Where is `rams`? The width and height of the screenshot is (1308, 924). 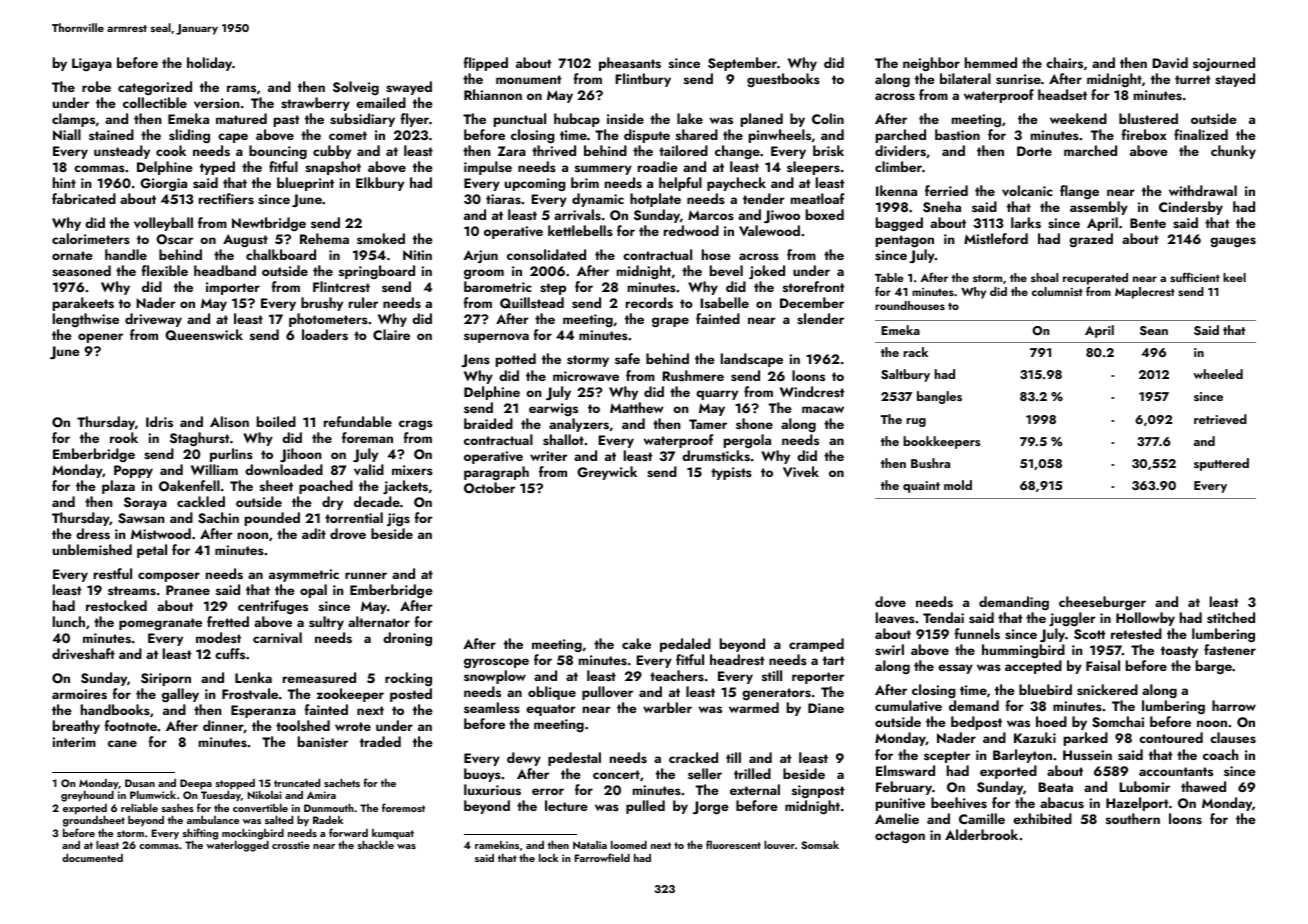 rams is located at coordinates (241, 88).
